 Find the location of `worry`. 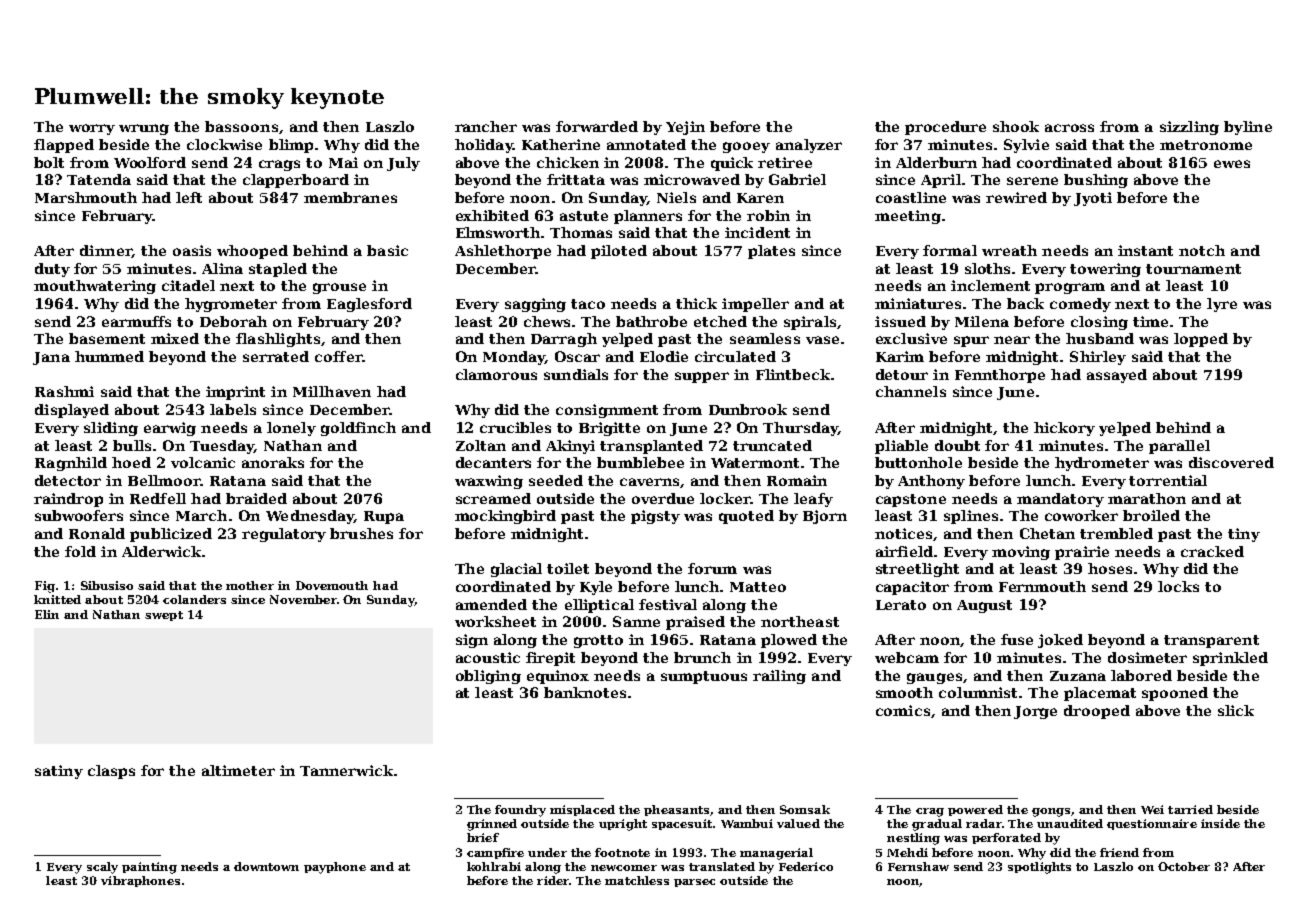

worry is located at coordinates (92, 129).
